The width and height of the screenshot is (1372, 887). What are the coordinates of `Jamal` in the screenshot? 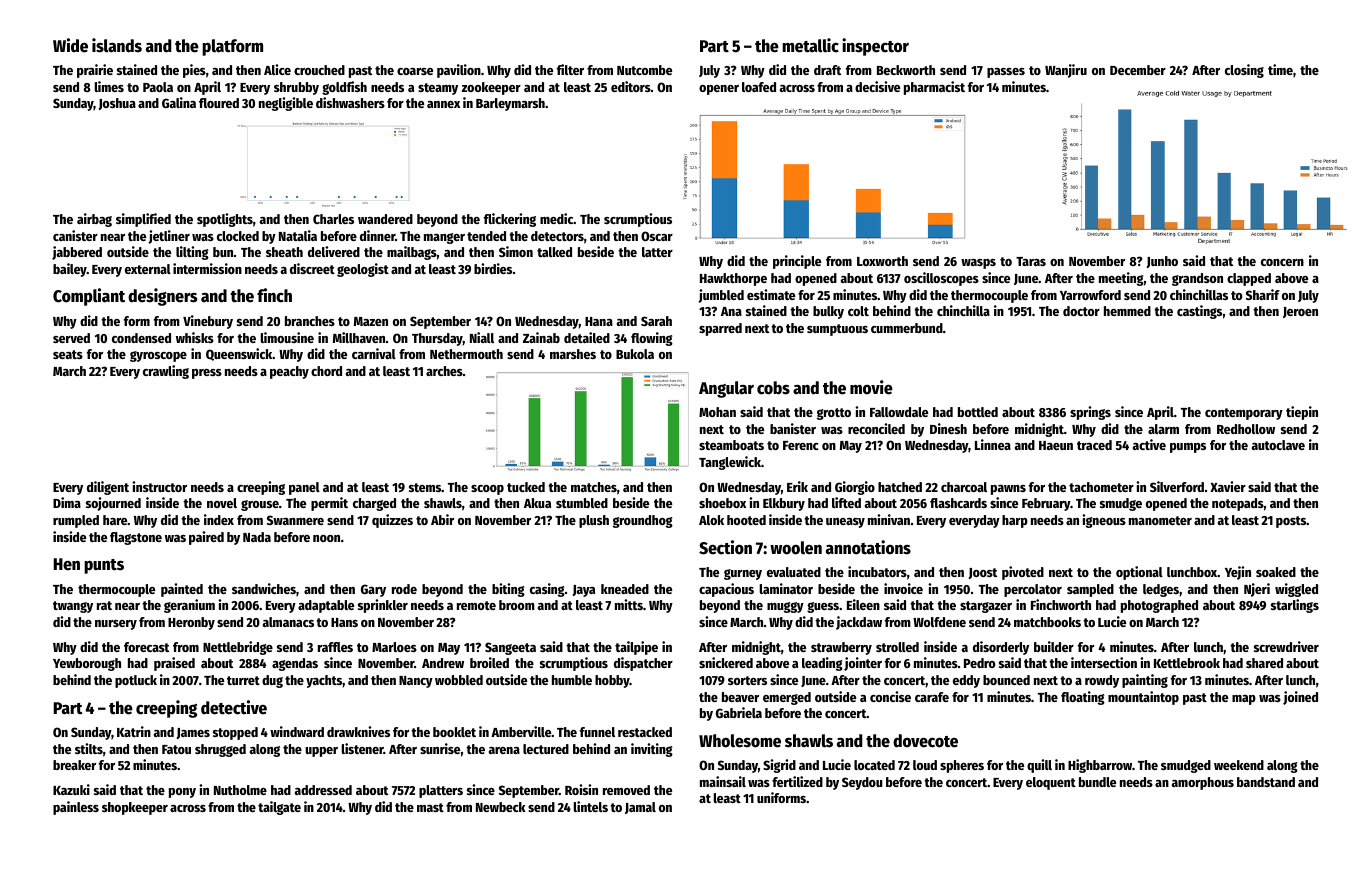 It's located at (640, 808).
